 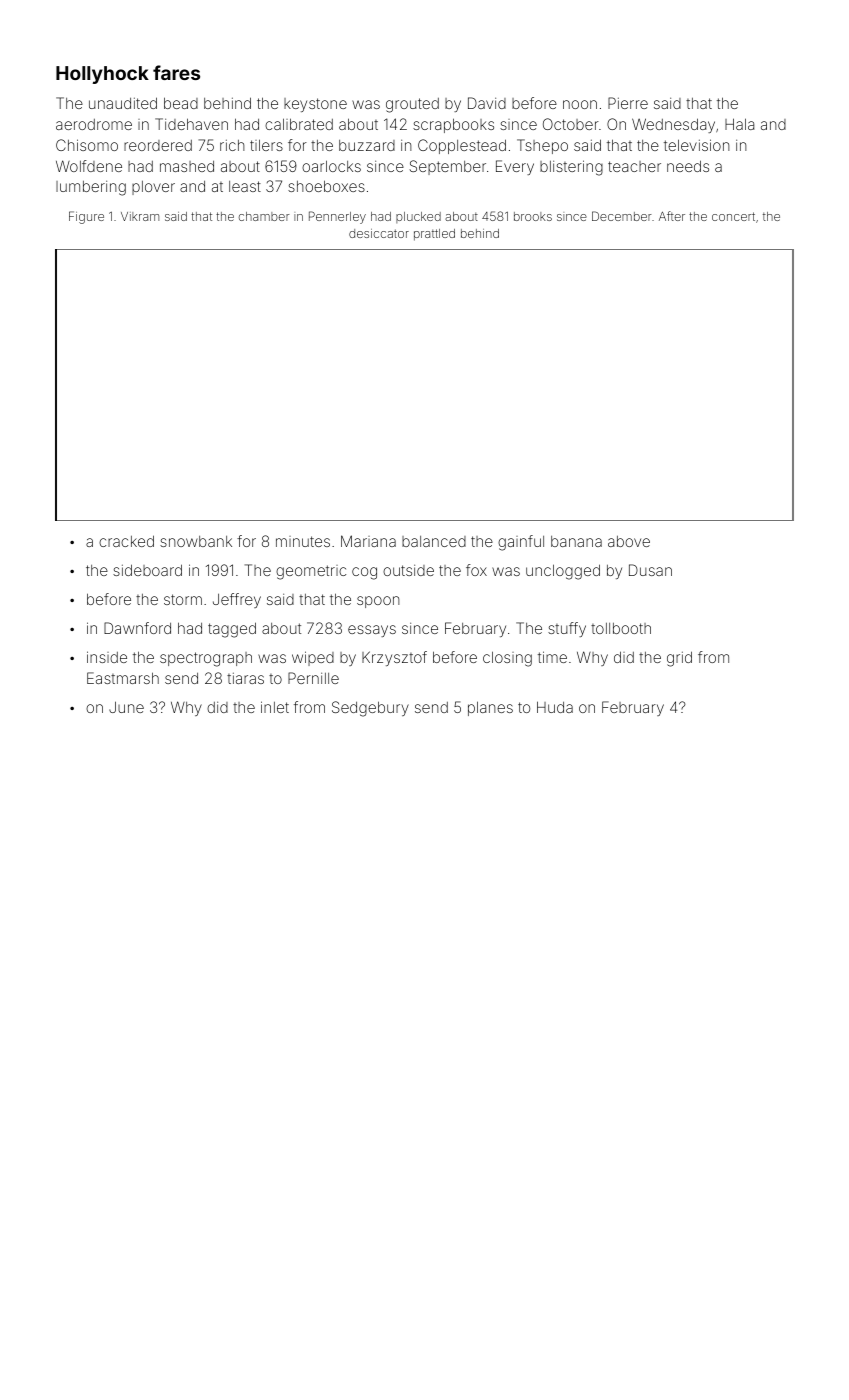 What do you see at coordinates (739, 124) in the page?
I see `Hala` at bounding box center [739, 124].
